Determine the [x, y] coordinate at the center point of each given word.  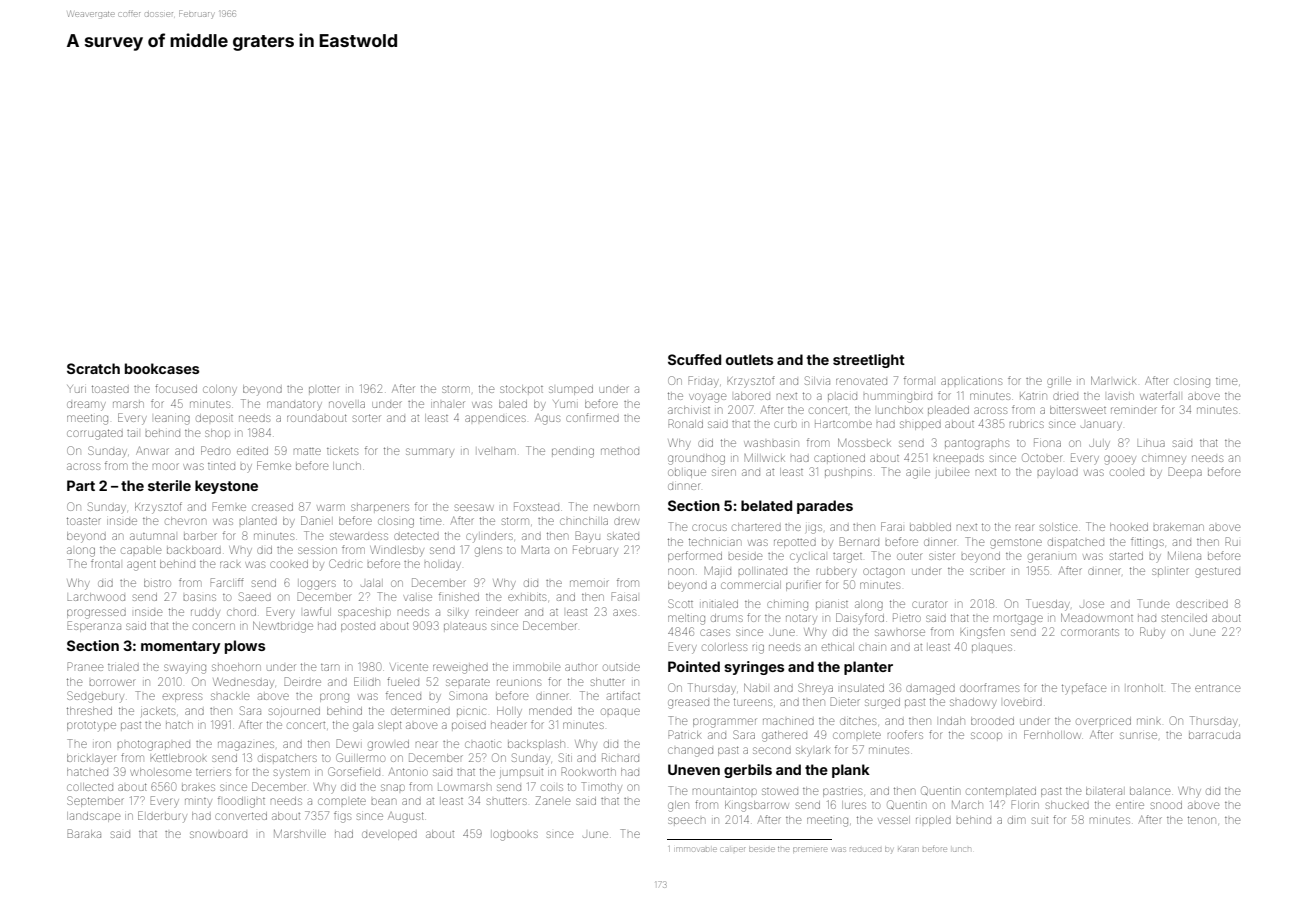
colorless [724, 647]
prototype [91, 726]
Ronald [685, 423]
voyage [707, 398]
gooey [1120, 460]
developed [389, 835]
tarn [329, 667]
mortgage [1018, 620]
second [772, 750]
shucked [1067, 805]
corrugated [95, 434]
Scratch [93, 368]
